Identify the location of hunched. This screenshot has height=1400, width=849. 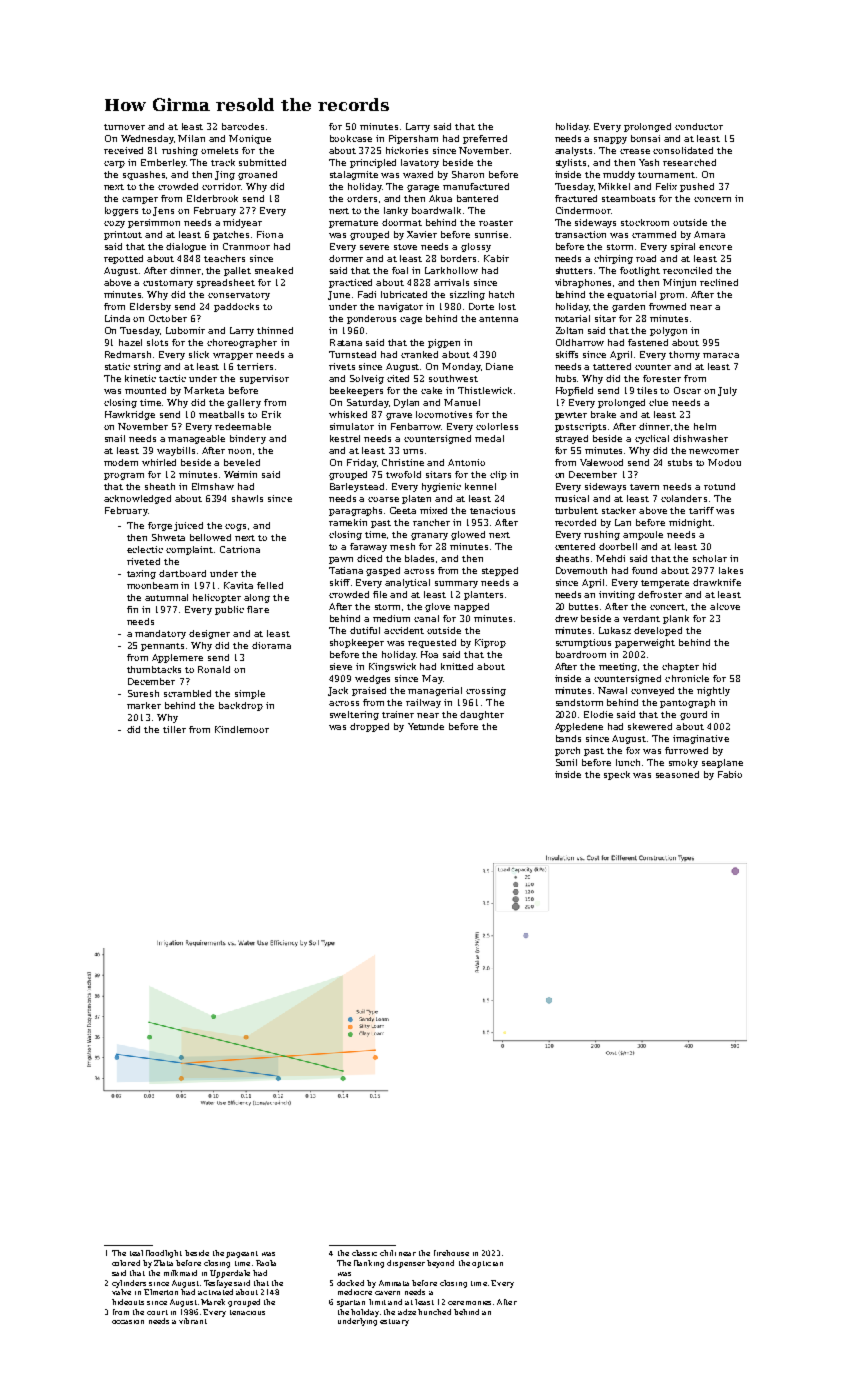
(434, 1312).
